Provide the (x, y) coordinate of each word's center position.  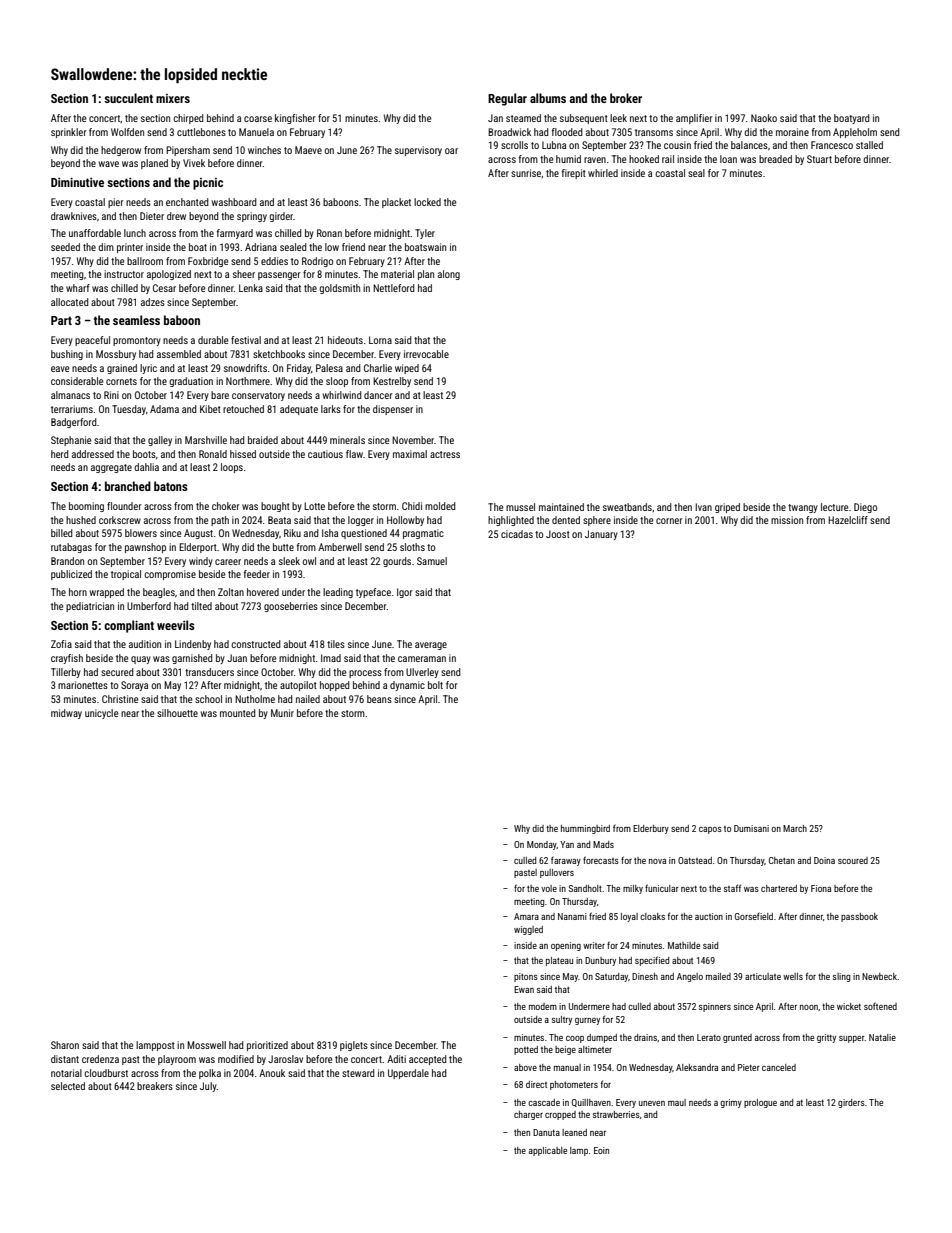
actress (445, 454)
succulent (128, 98)
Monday (542, 845)
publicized (71, 575)
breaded (775, 159)
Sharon (65, 1045)
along (449, 275)
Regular (507, 99)
